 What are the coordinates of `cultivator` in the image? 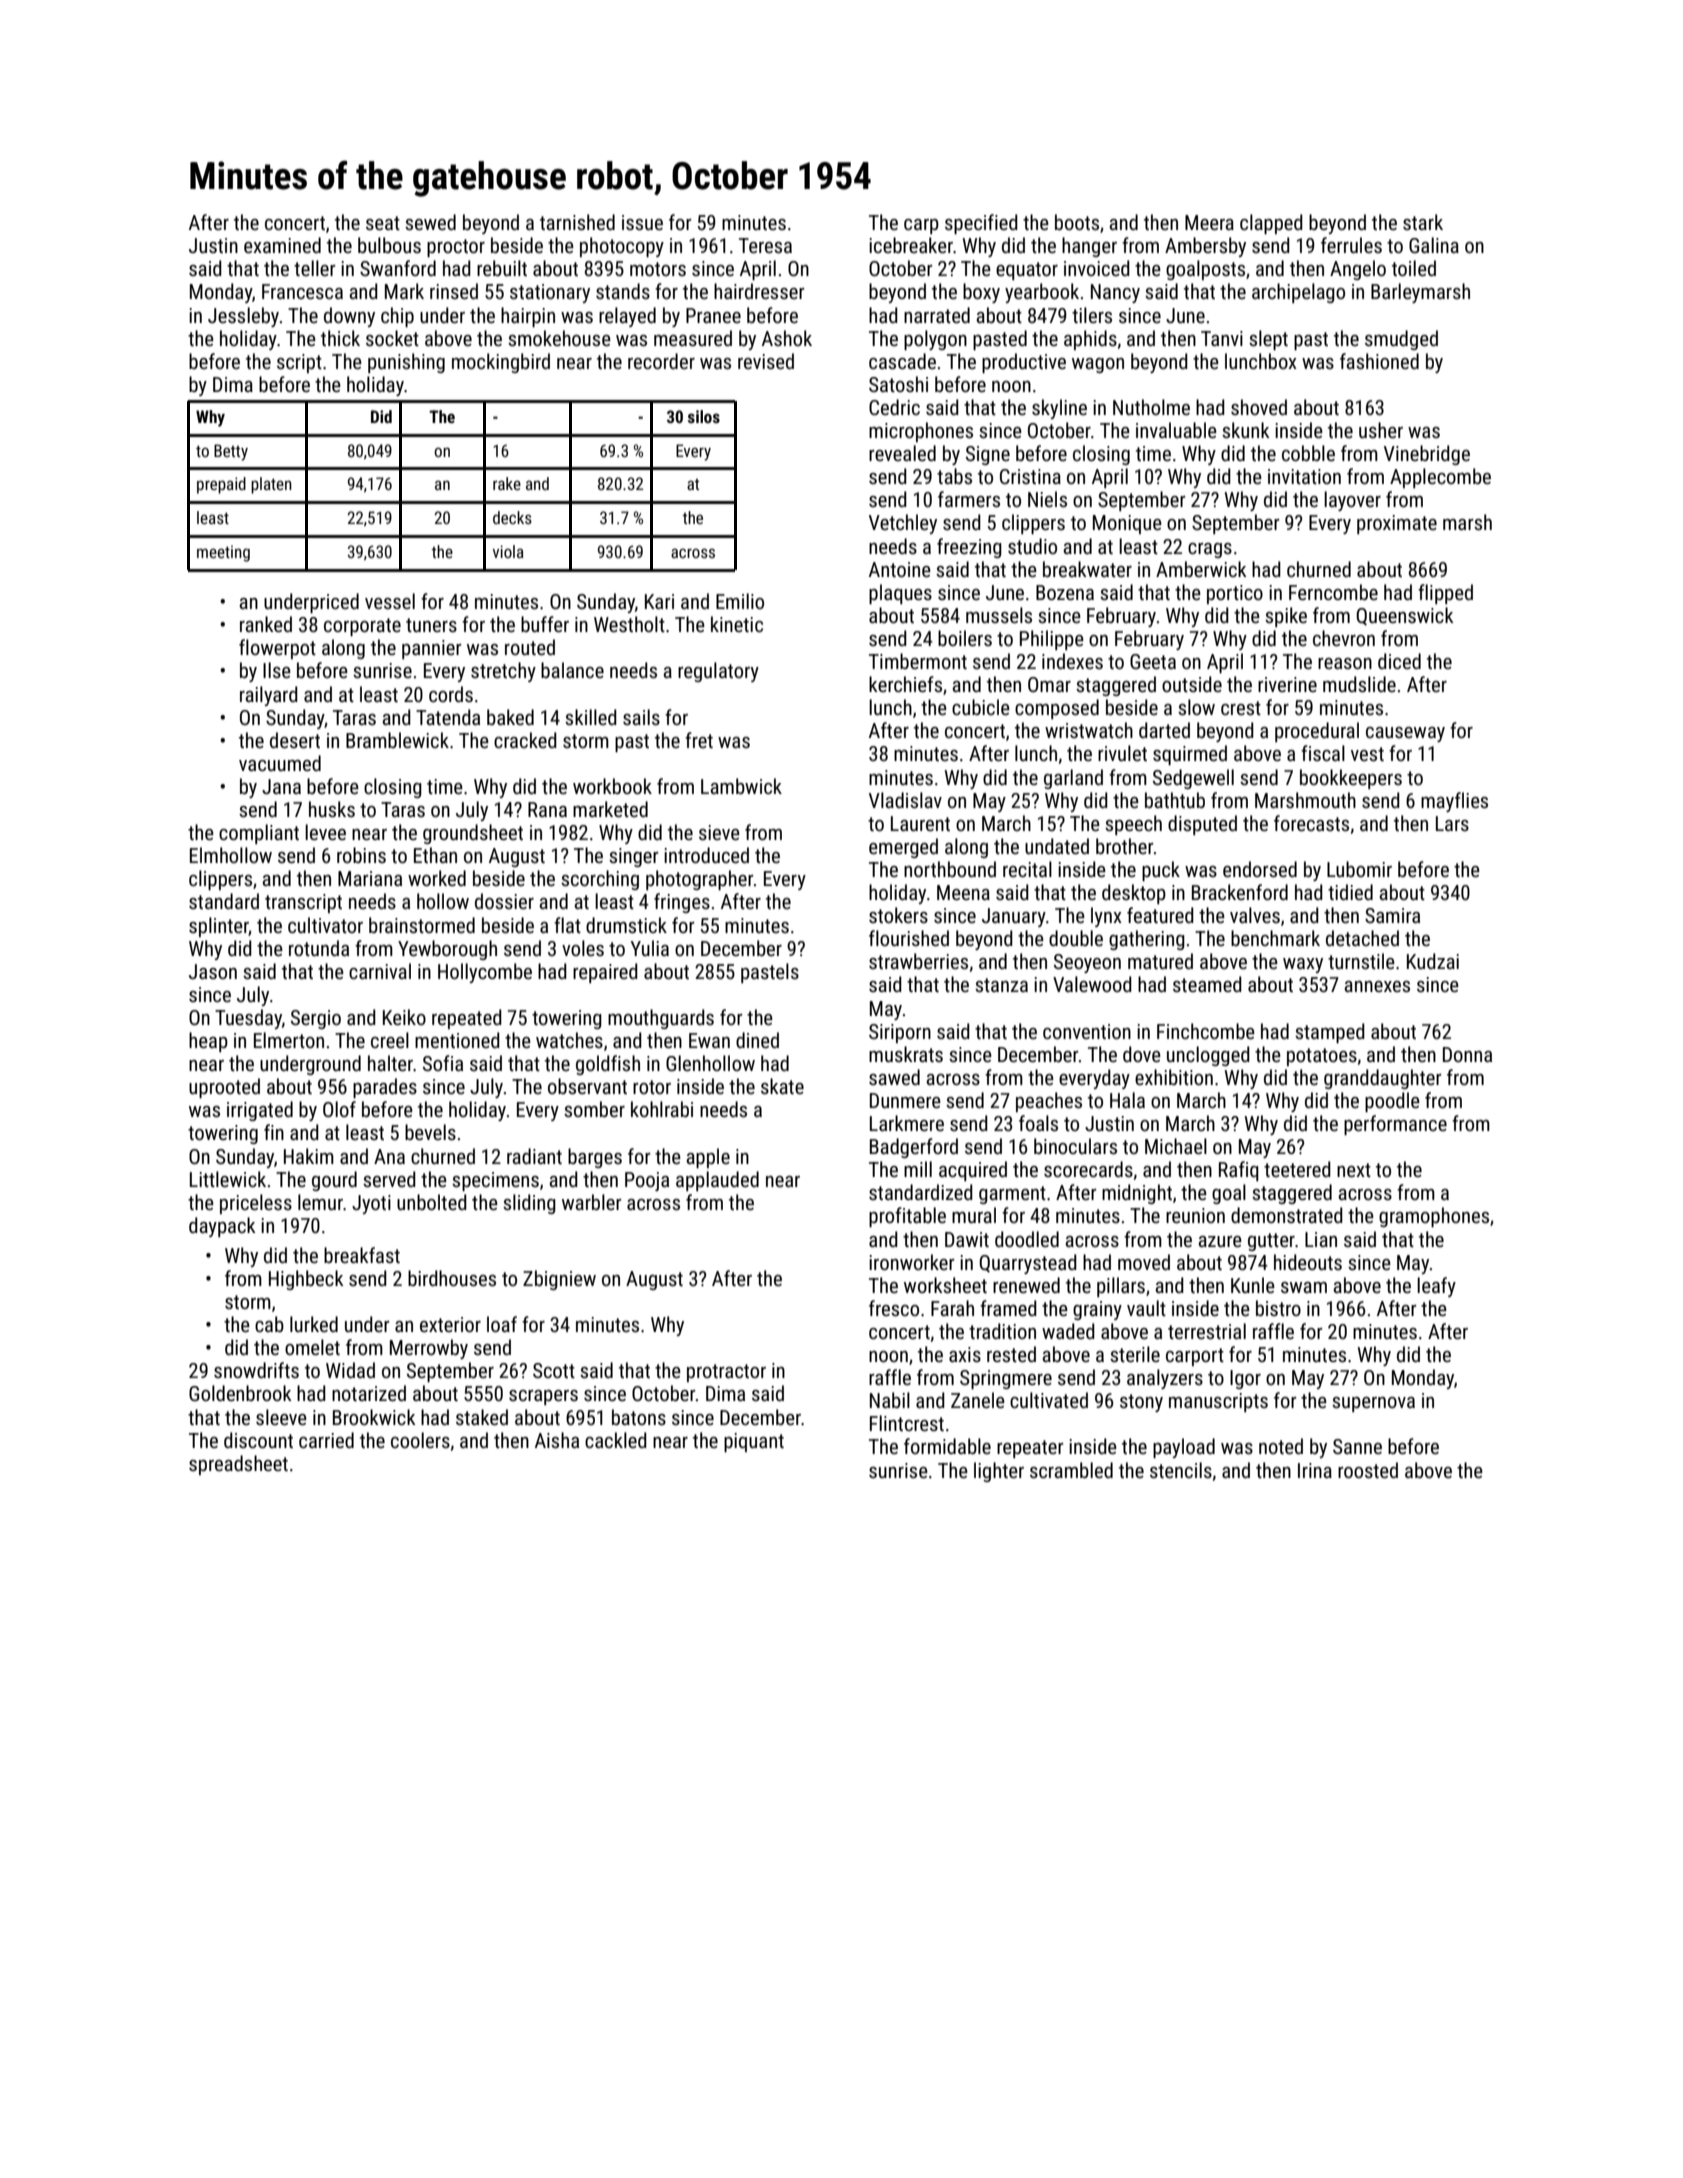 It's located at (325, 925).
